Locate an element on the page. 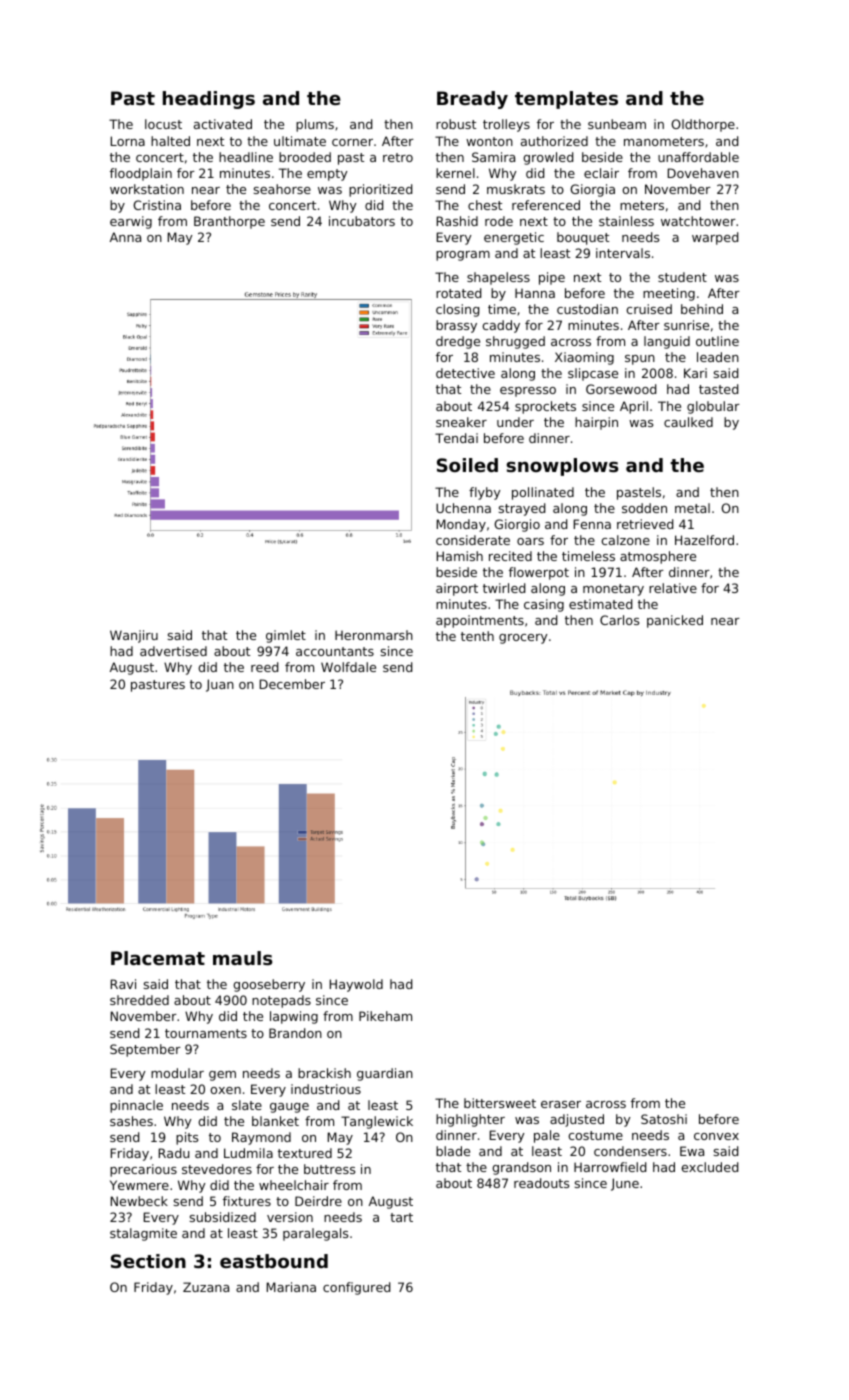 The width and height of the document is (849, 1400). Juan is located at coordinates (220, 685).
